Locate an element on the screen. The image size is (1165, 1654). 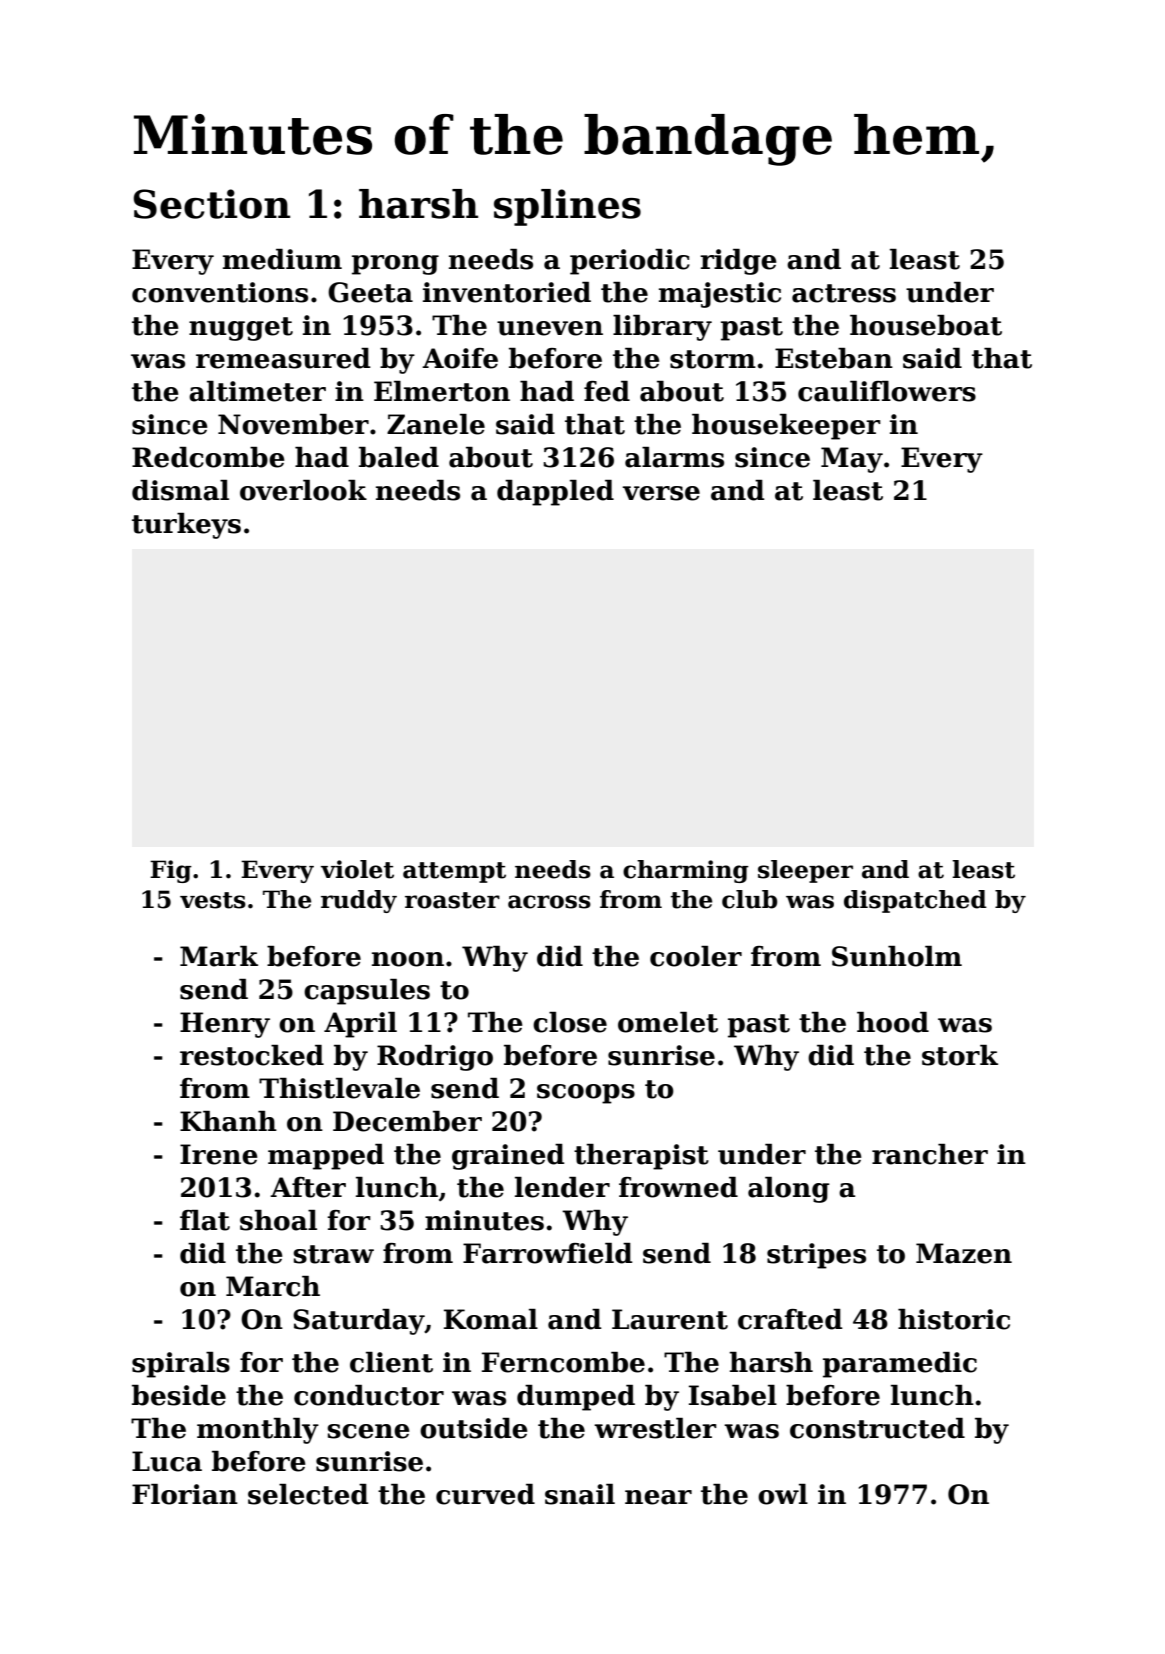
attempt is located at coordinates (454, 872).
